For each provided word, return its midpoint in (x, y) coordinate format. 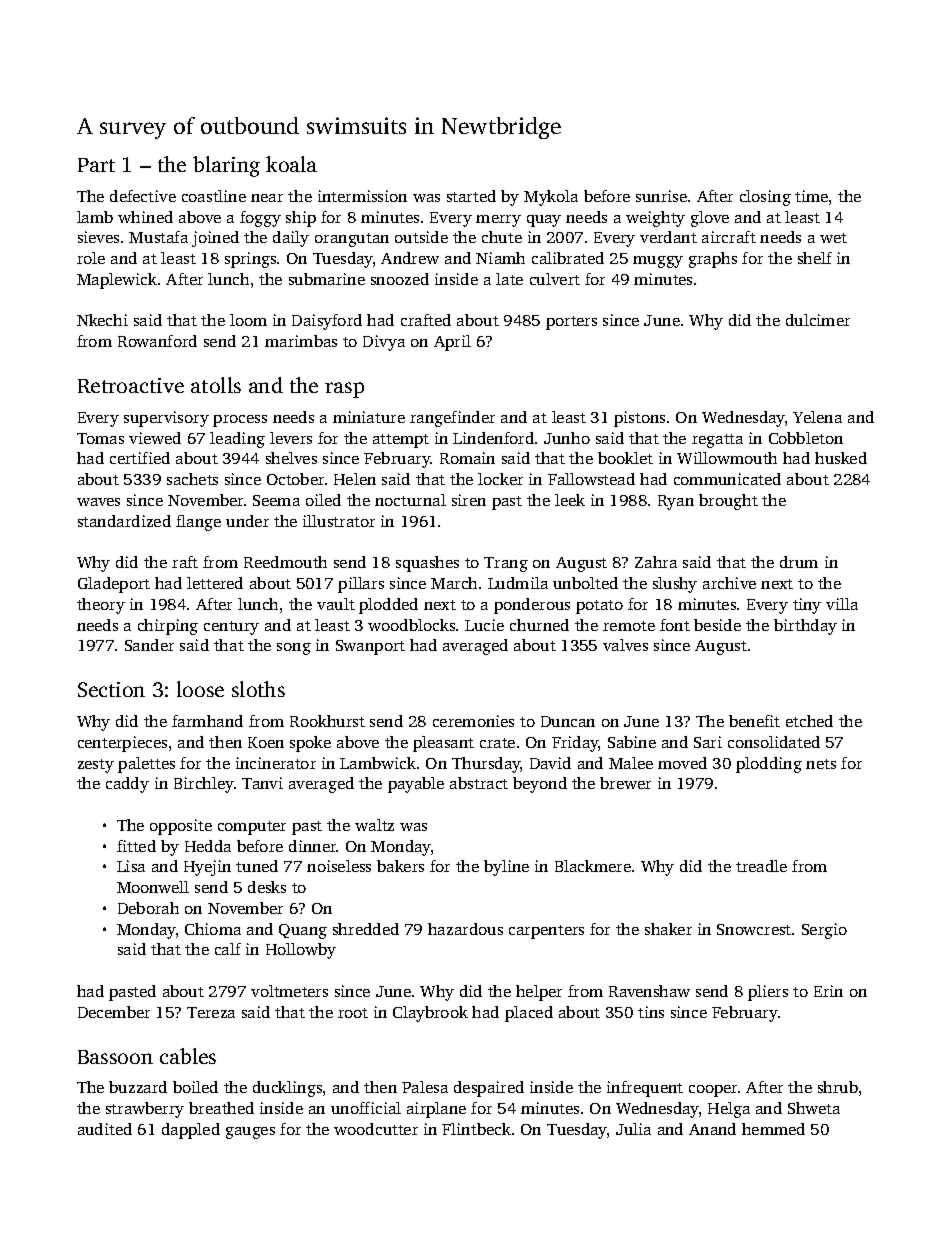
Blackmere (593, 866)
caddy (127, 785)
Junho (567, 438)
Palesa (425, 1087)
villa (842, 604)
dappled (191, 1131)
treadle (761, 866)
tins (651, 1012)
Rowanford (157, 341)
